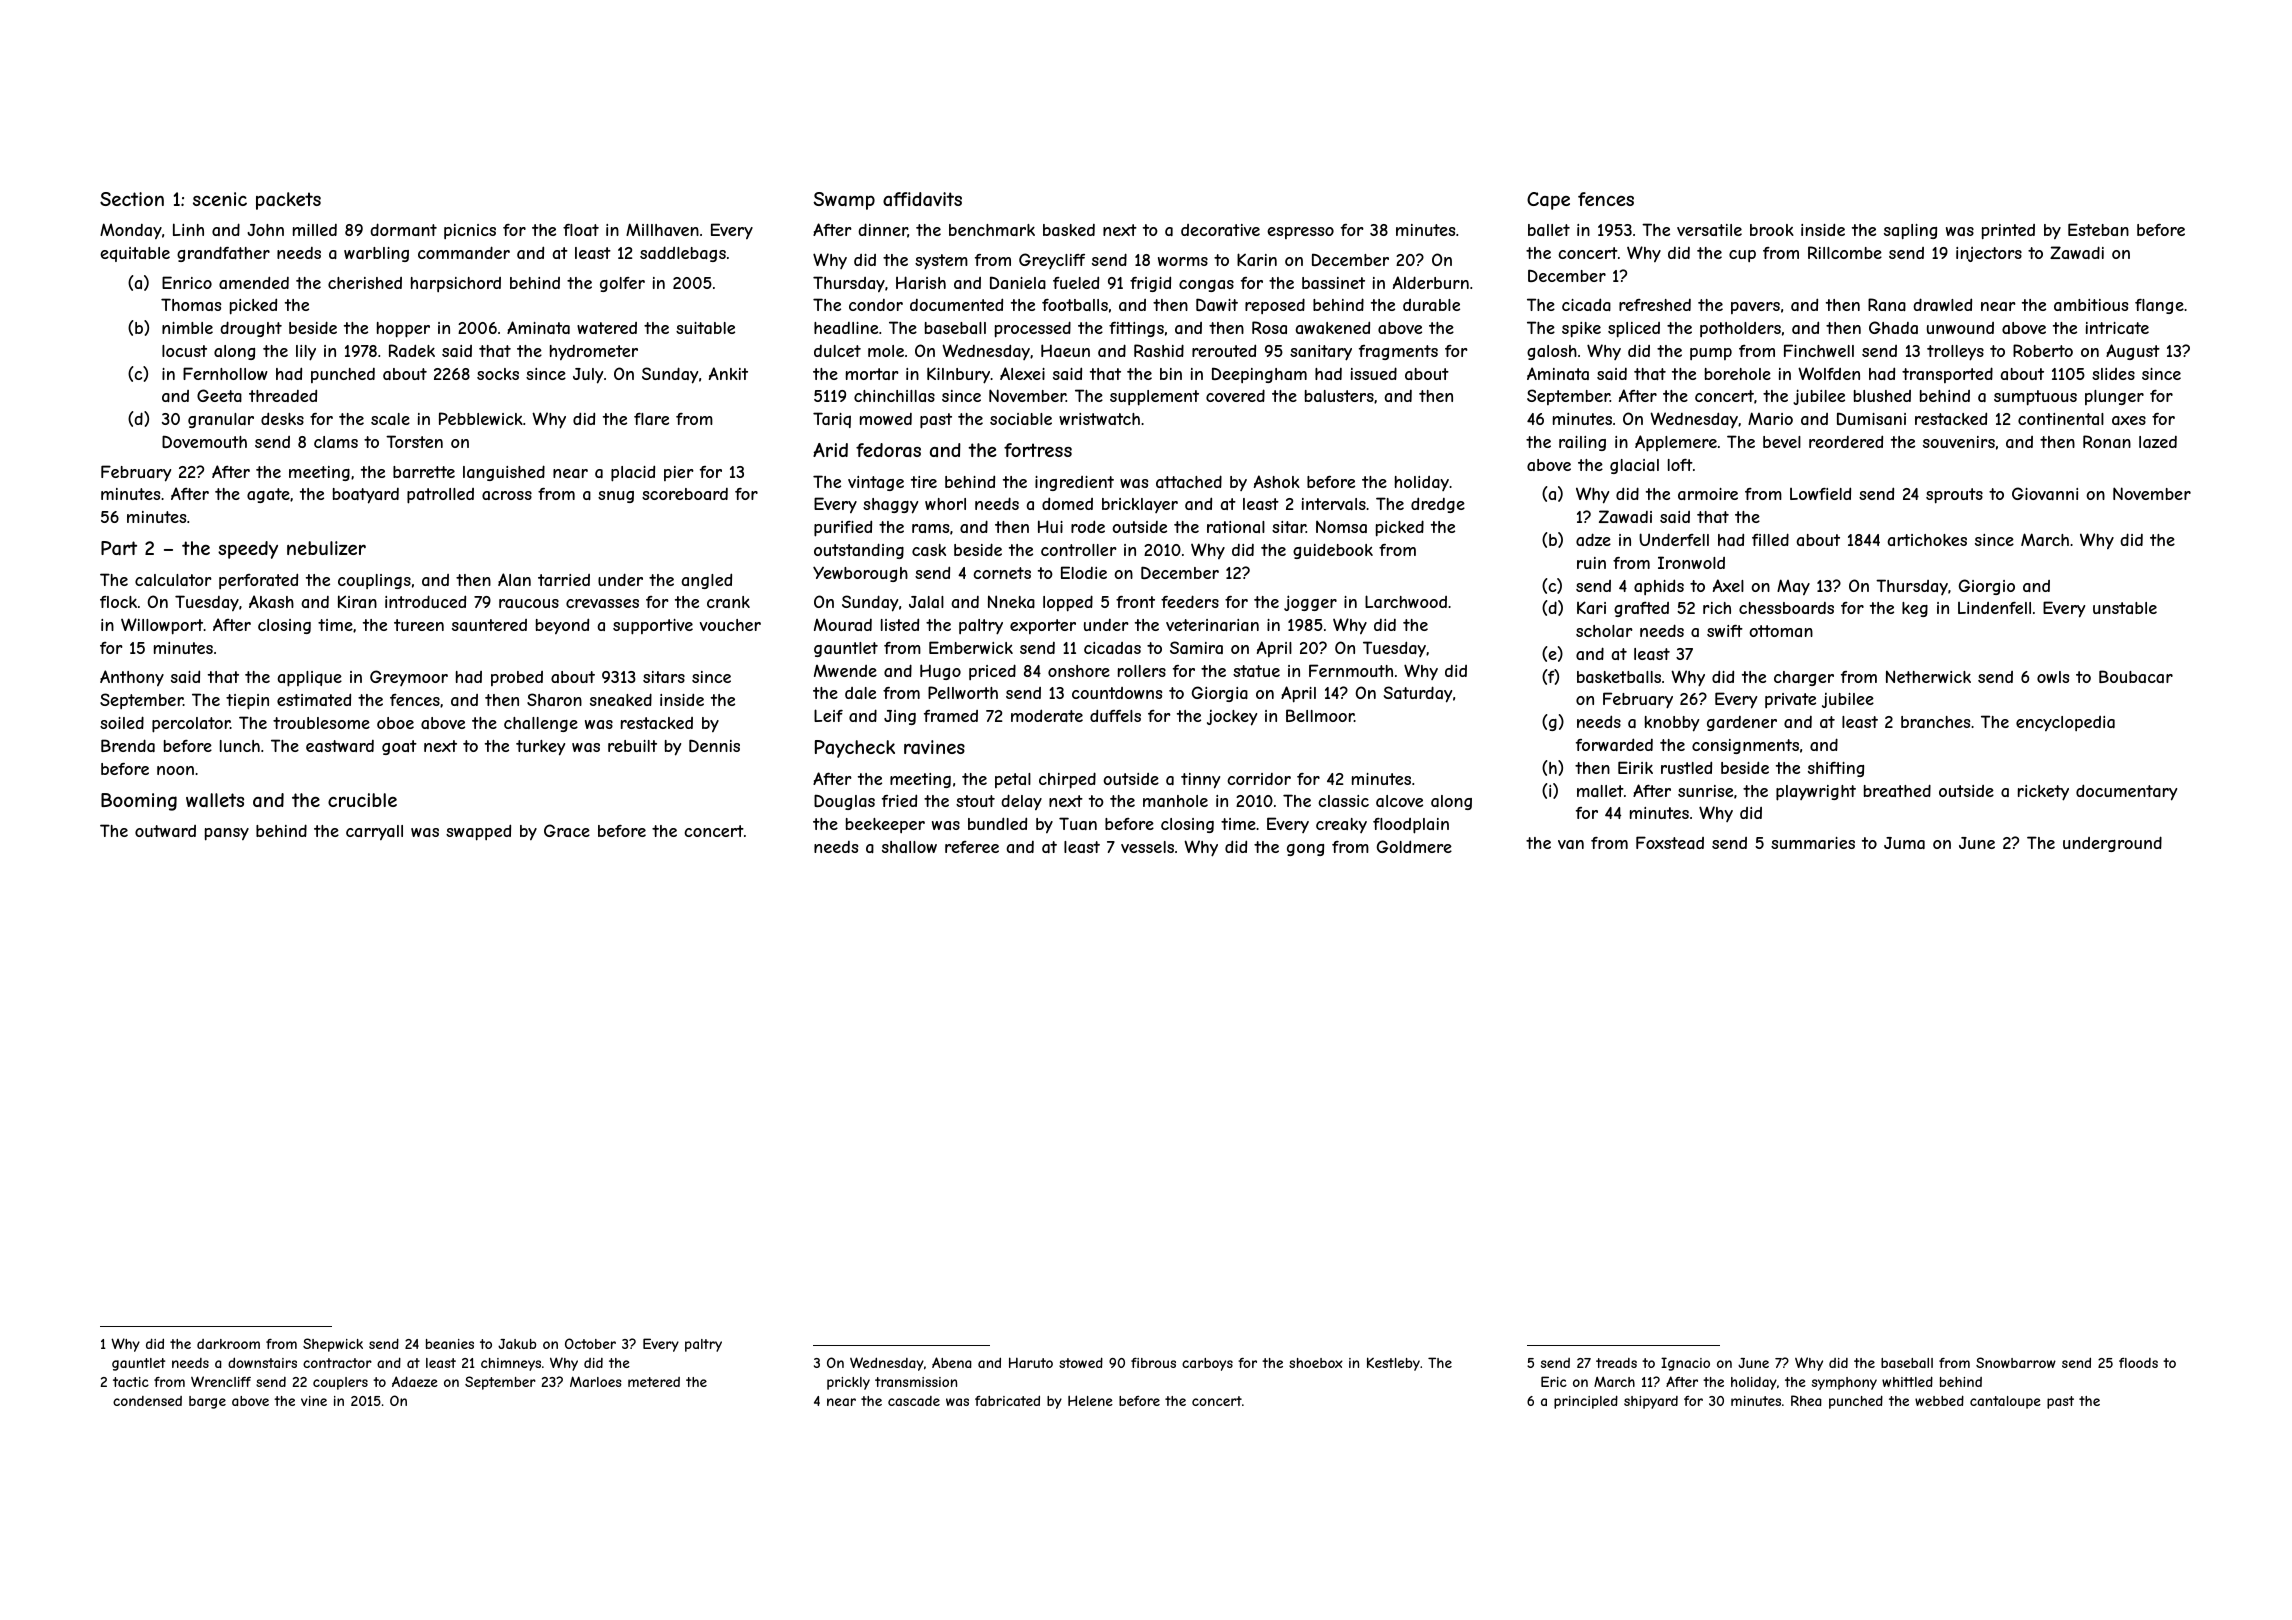 Image resolution: width=2292 pixels, height=1620 pixels. I want to click on Swamp, so click(844, 201).
